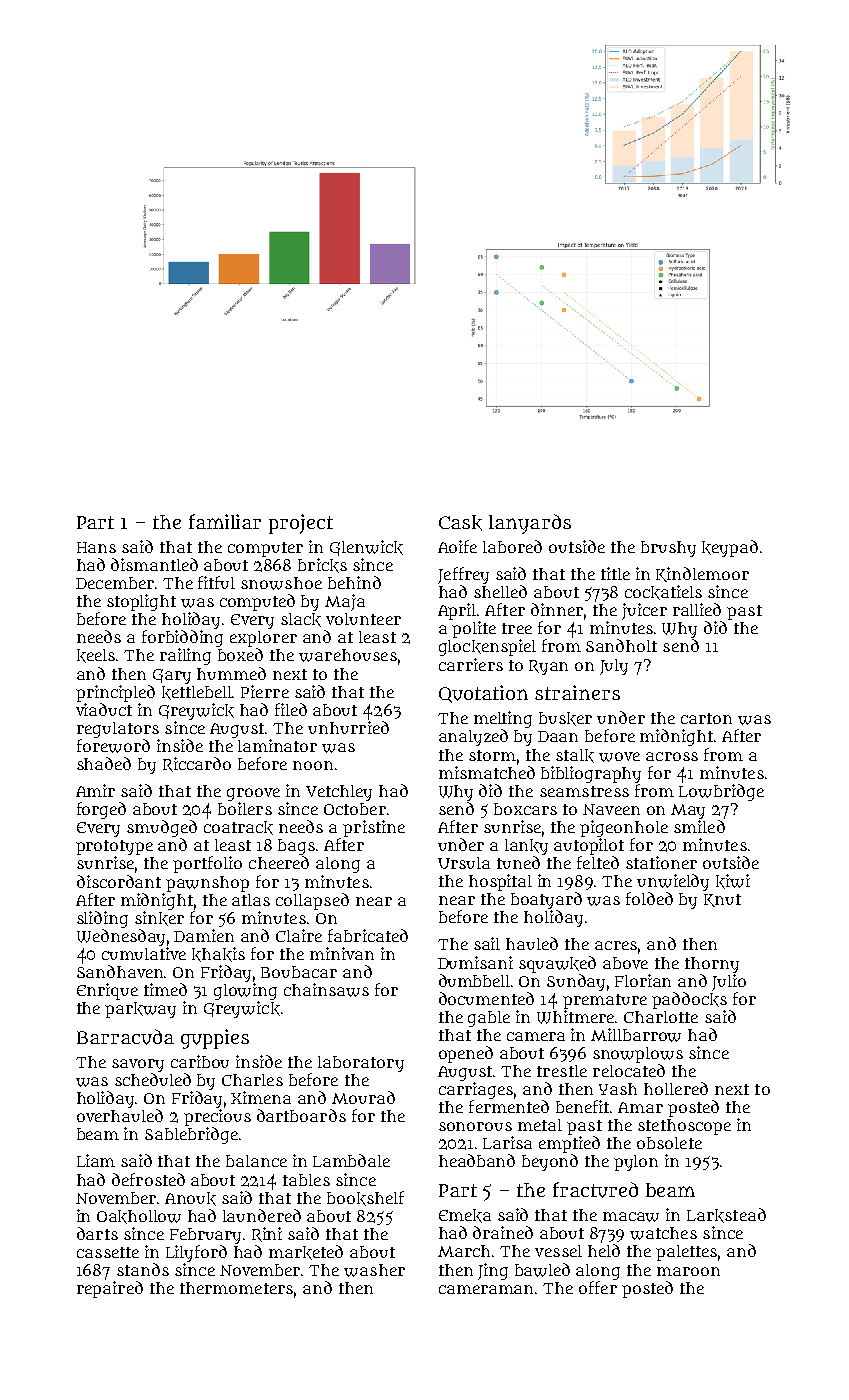  What do you see at coordinates (706, 718) in the screenshot?
I see `carton` at bounding box center [706, 718].
